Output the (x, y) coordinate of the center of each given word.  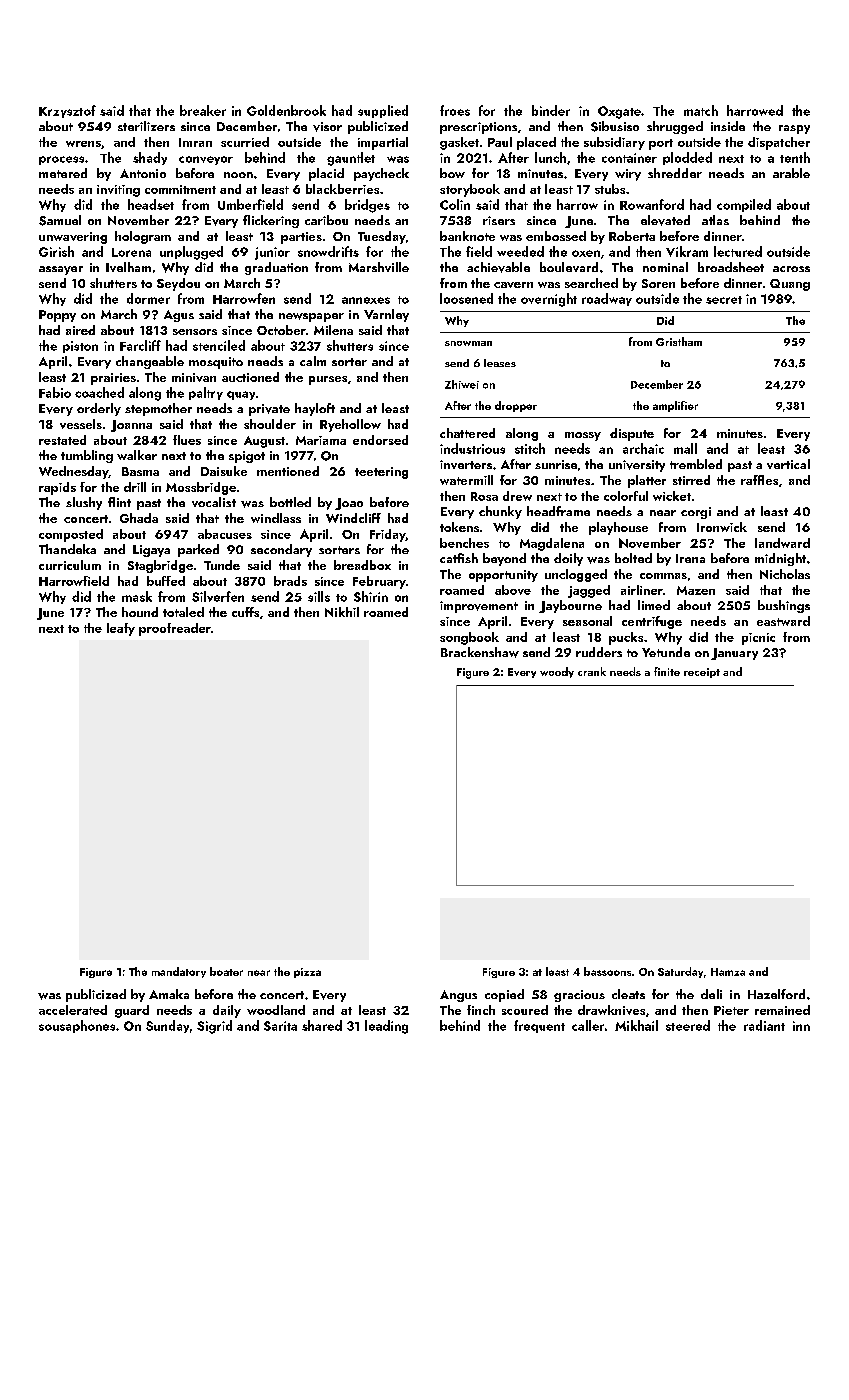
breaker (203, 110)
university (637, 466)
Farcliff (140, 345)
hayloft (315, 409)
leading (386, 1027)
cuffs (245, 612)
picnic (758, 639)
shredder (675, 173)
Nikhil (342, 612)
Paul (500, 142)
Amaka (169, 994)
